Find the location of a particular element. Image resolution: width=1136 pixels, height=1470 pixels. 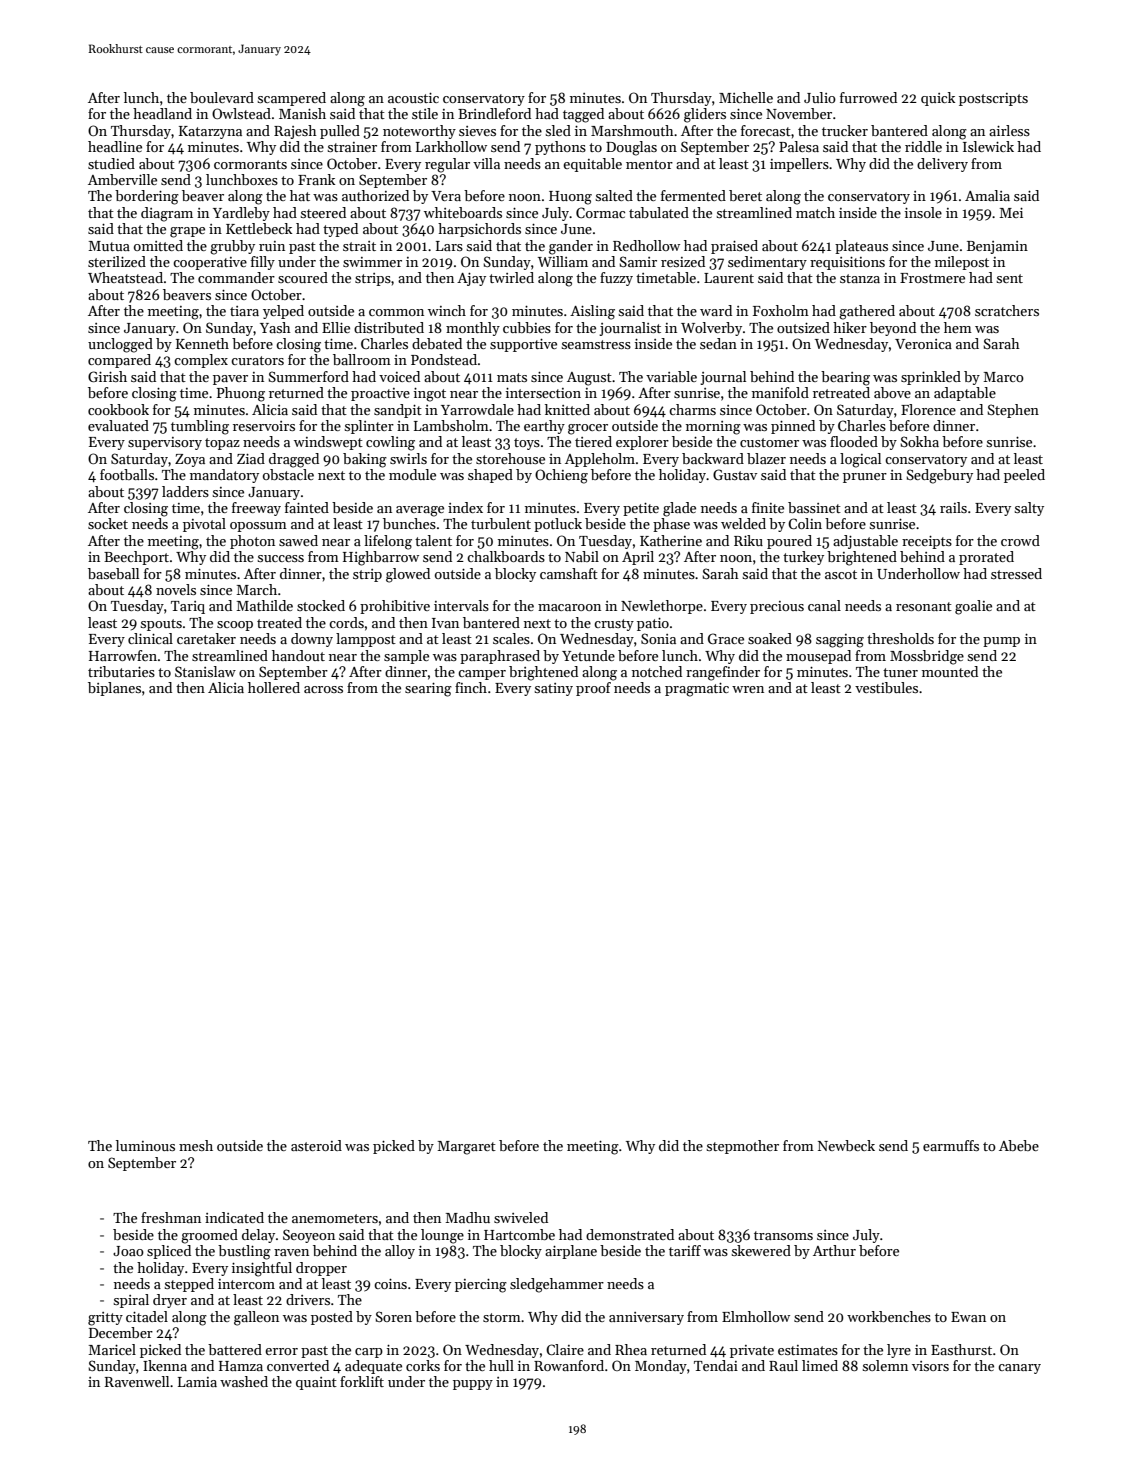

Ewan is located at coordinates (968, 1317).
